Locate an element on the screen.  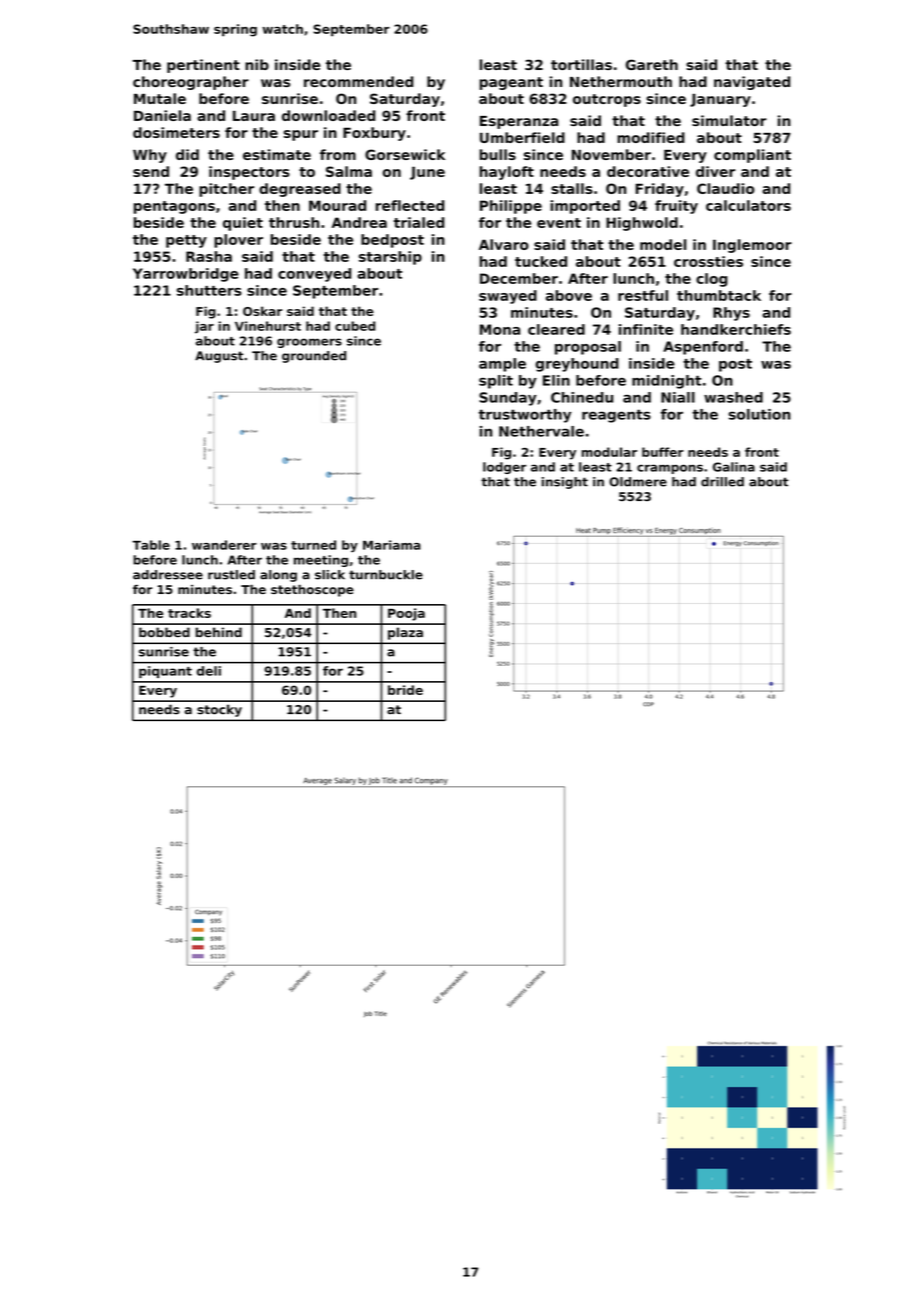
navigated is located at coordinates (752, 83).
